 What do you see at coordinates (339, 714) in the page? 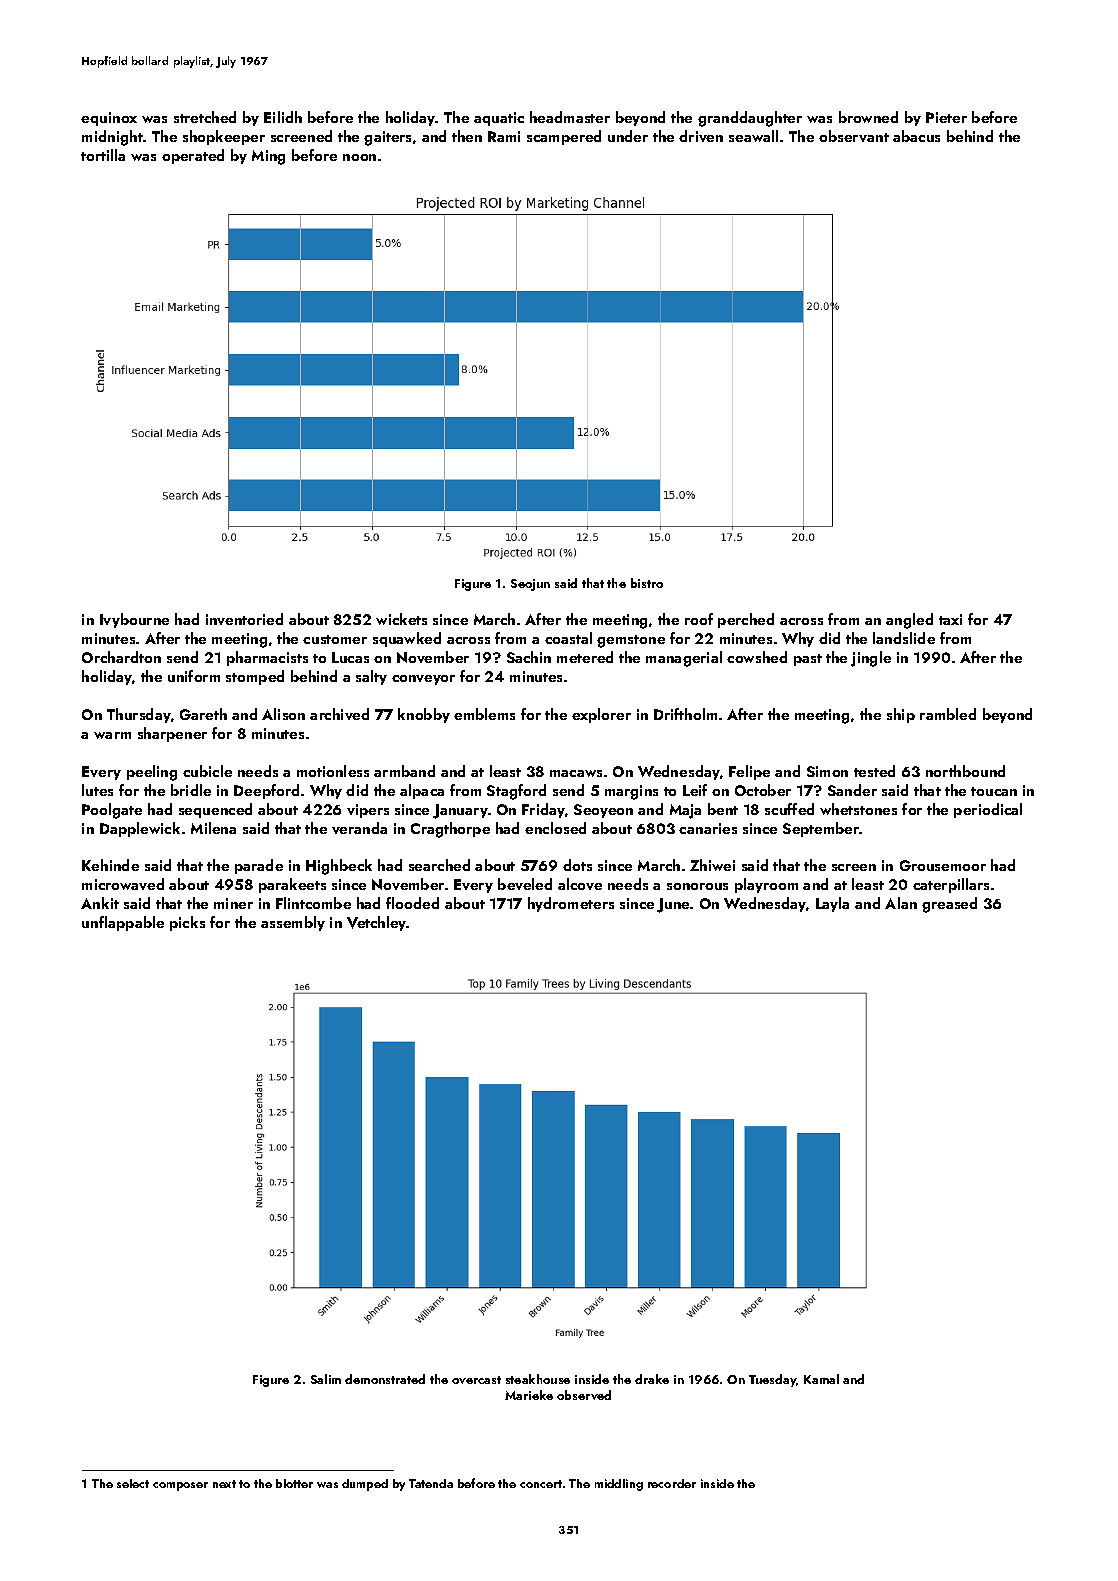
I see `archived` at bounding box center [339, 714].
